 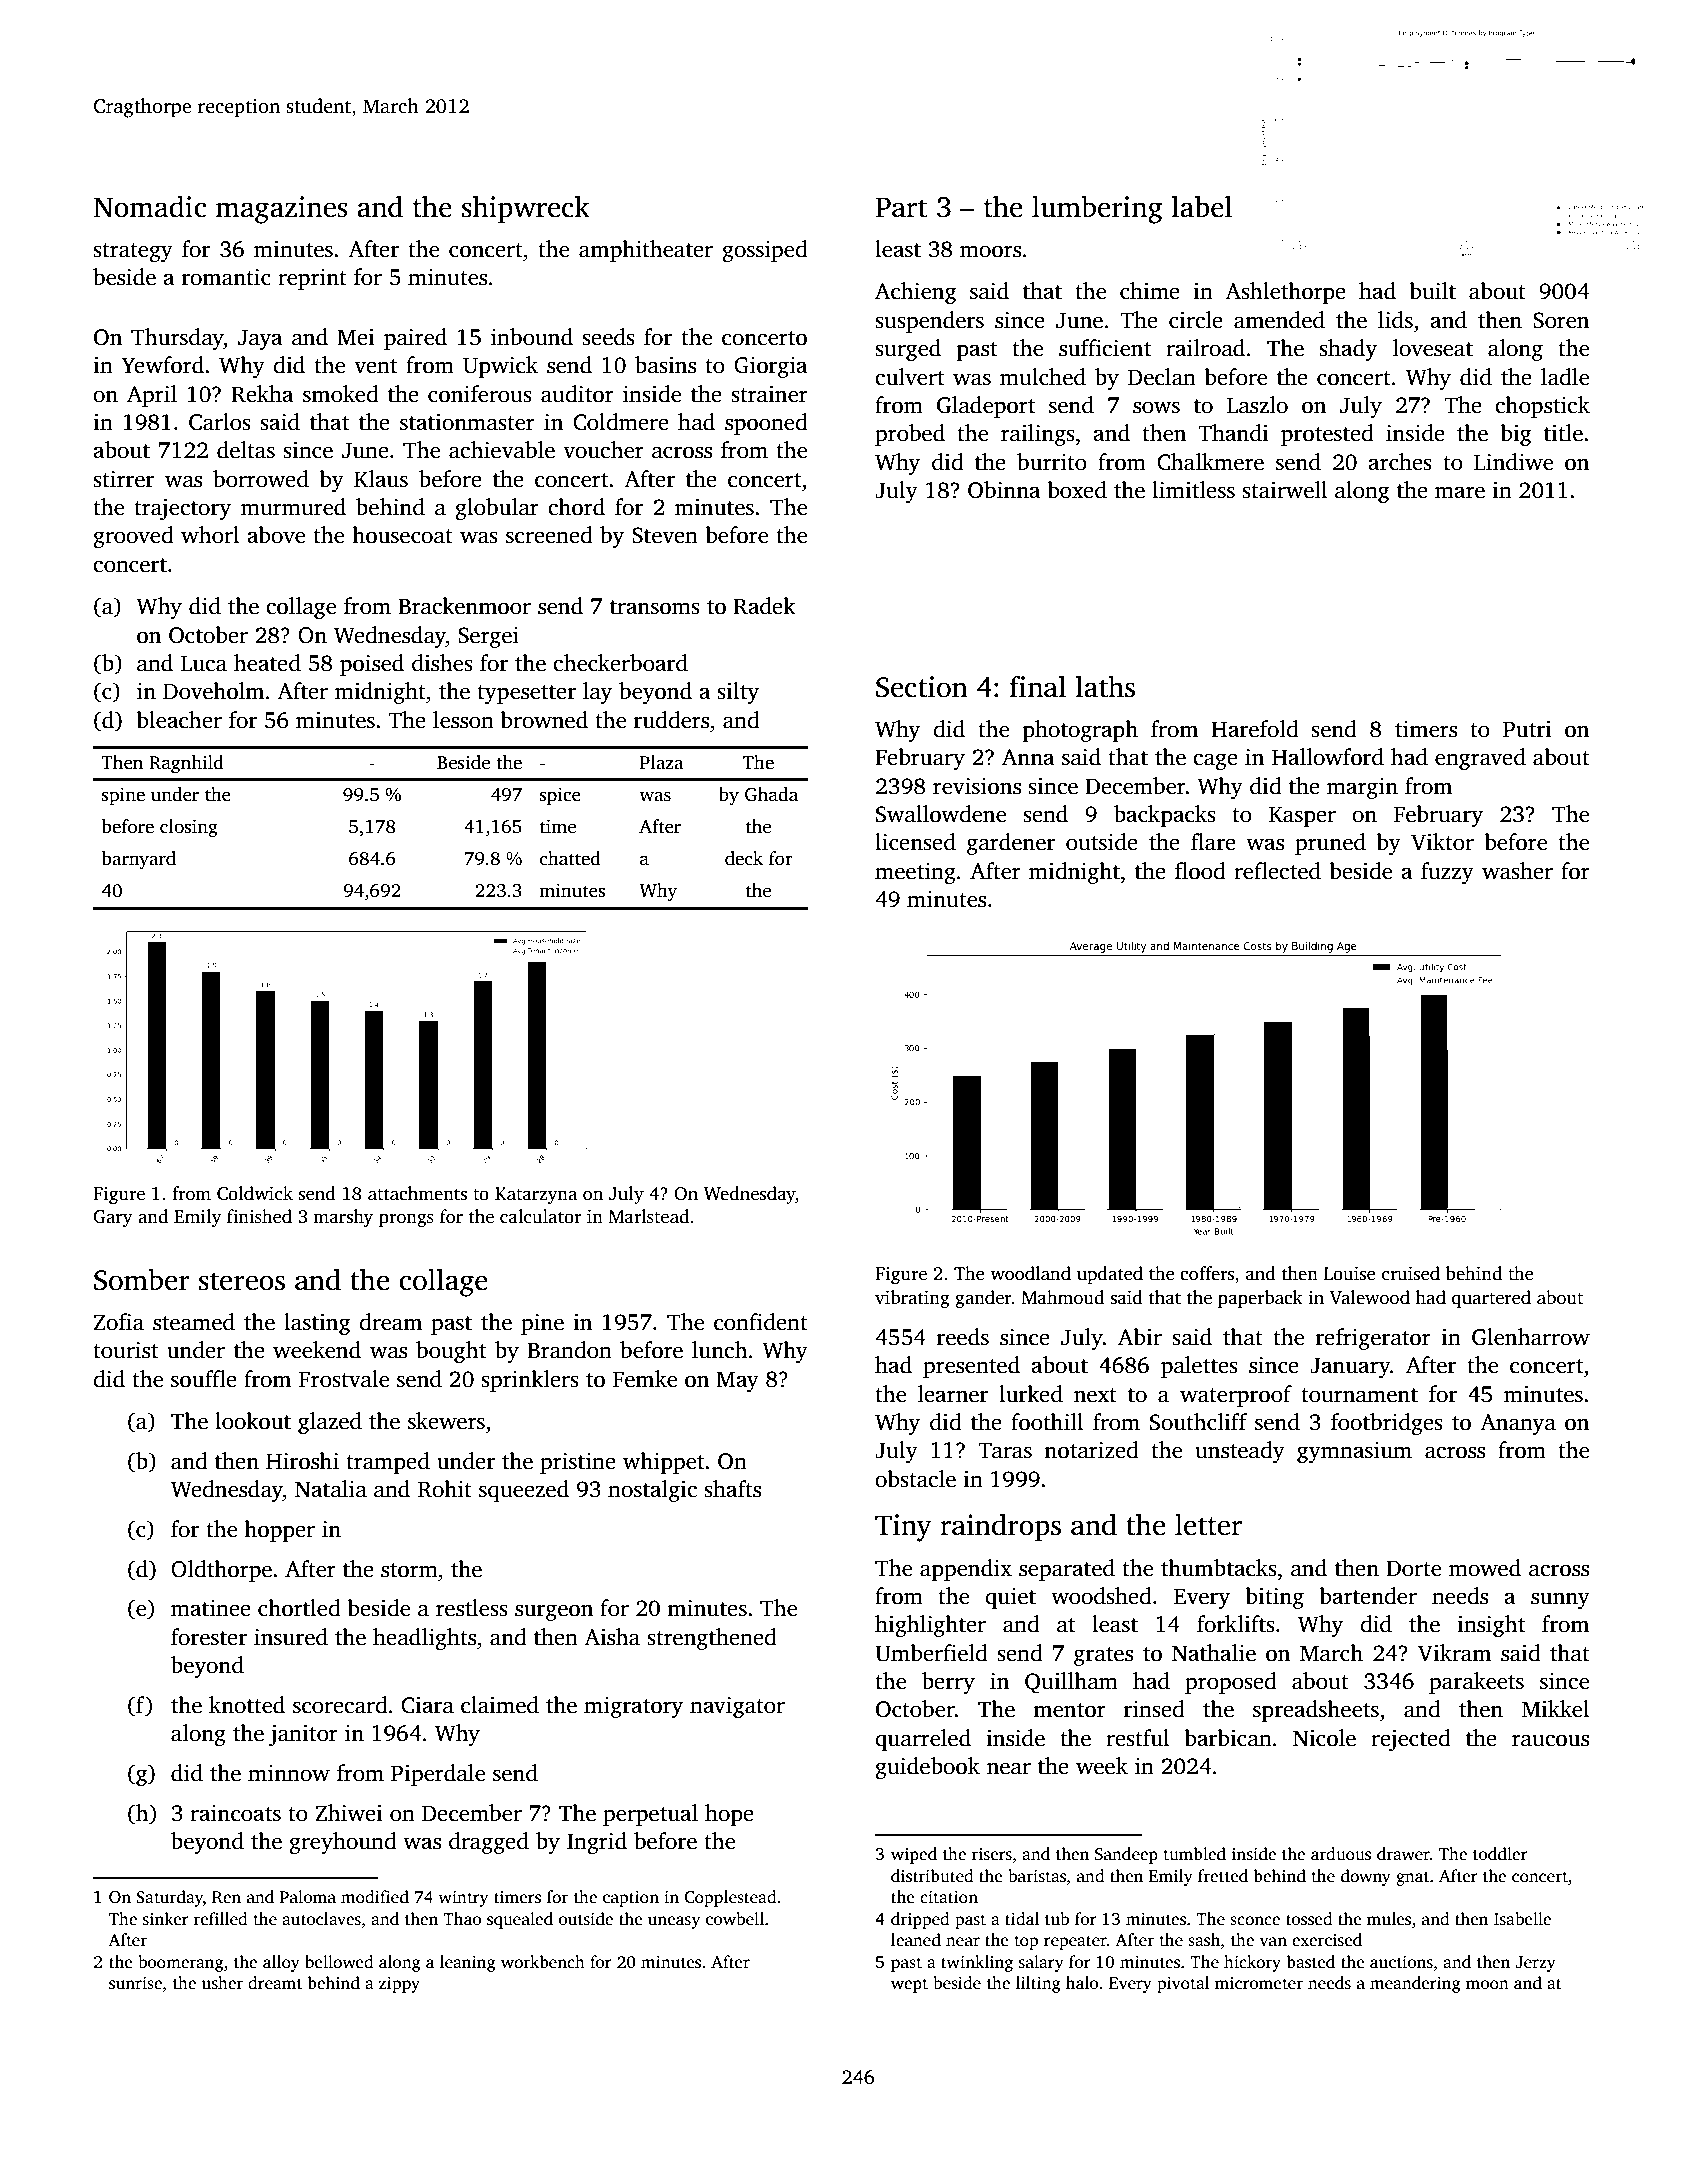 I want to click on transoms, so click(x=655, y=607).
